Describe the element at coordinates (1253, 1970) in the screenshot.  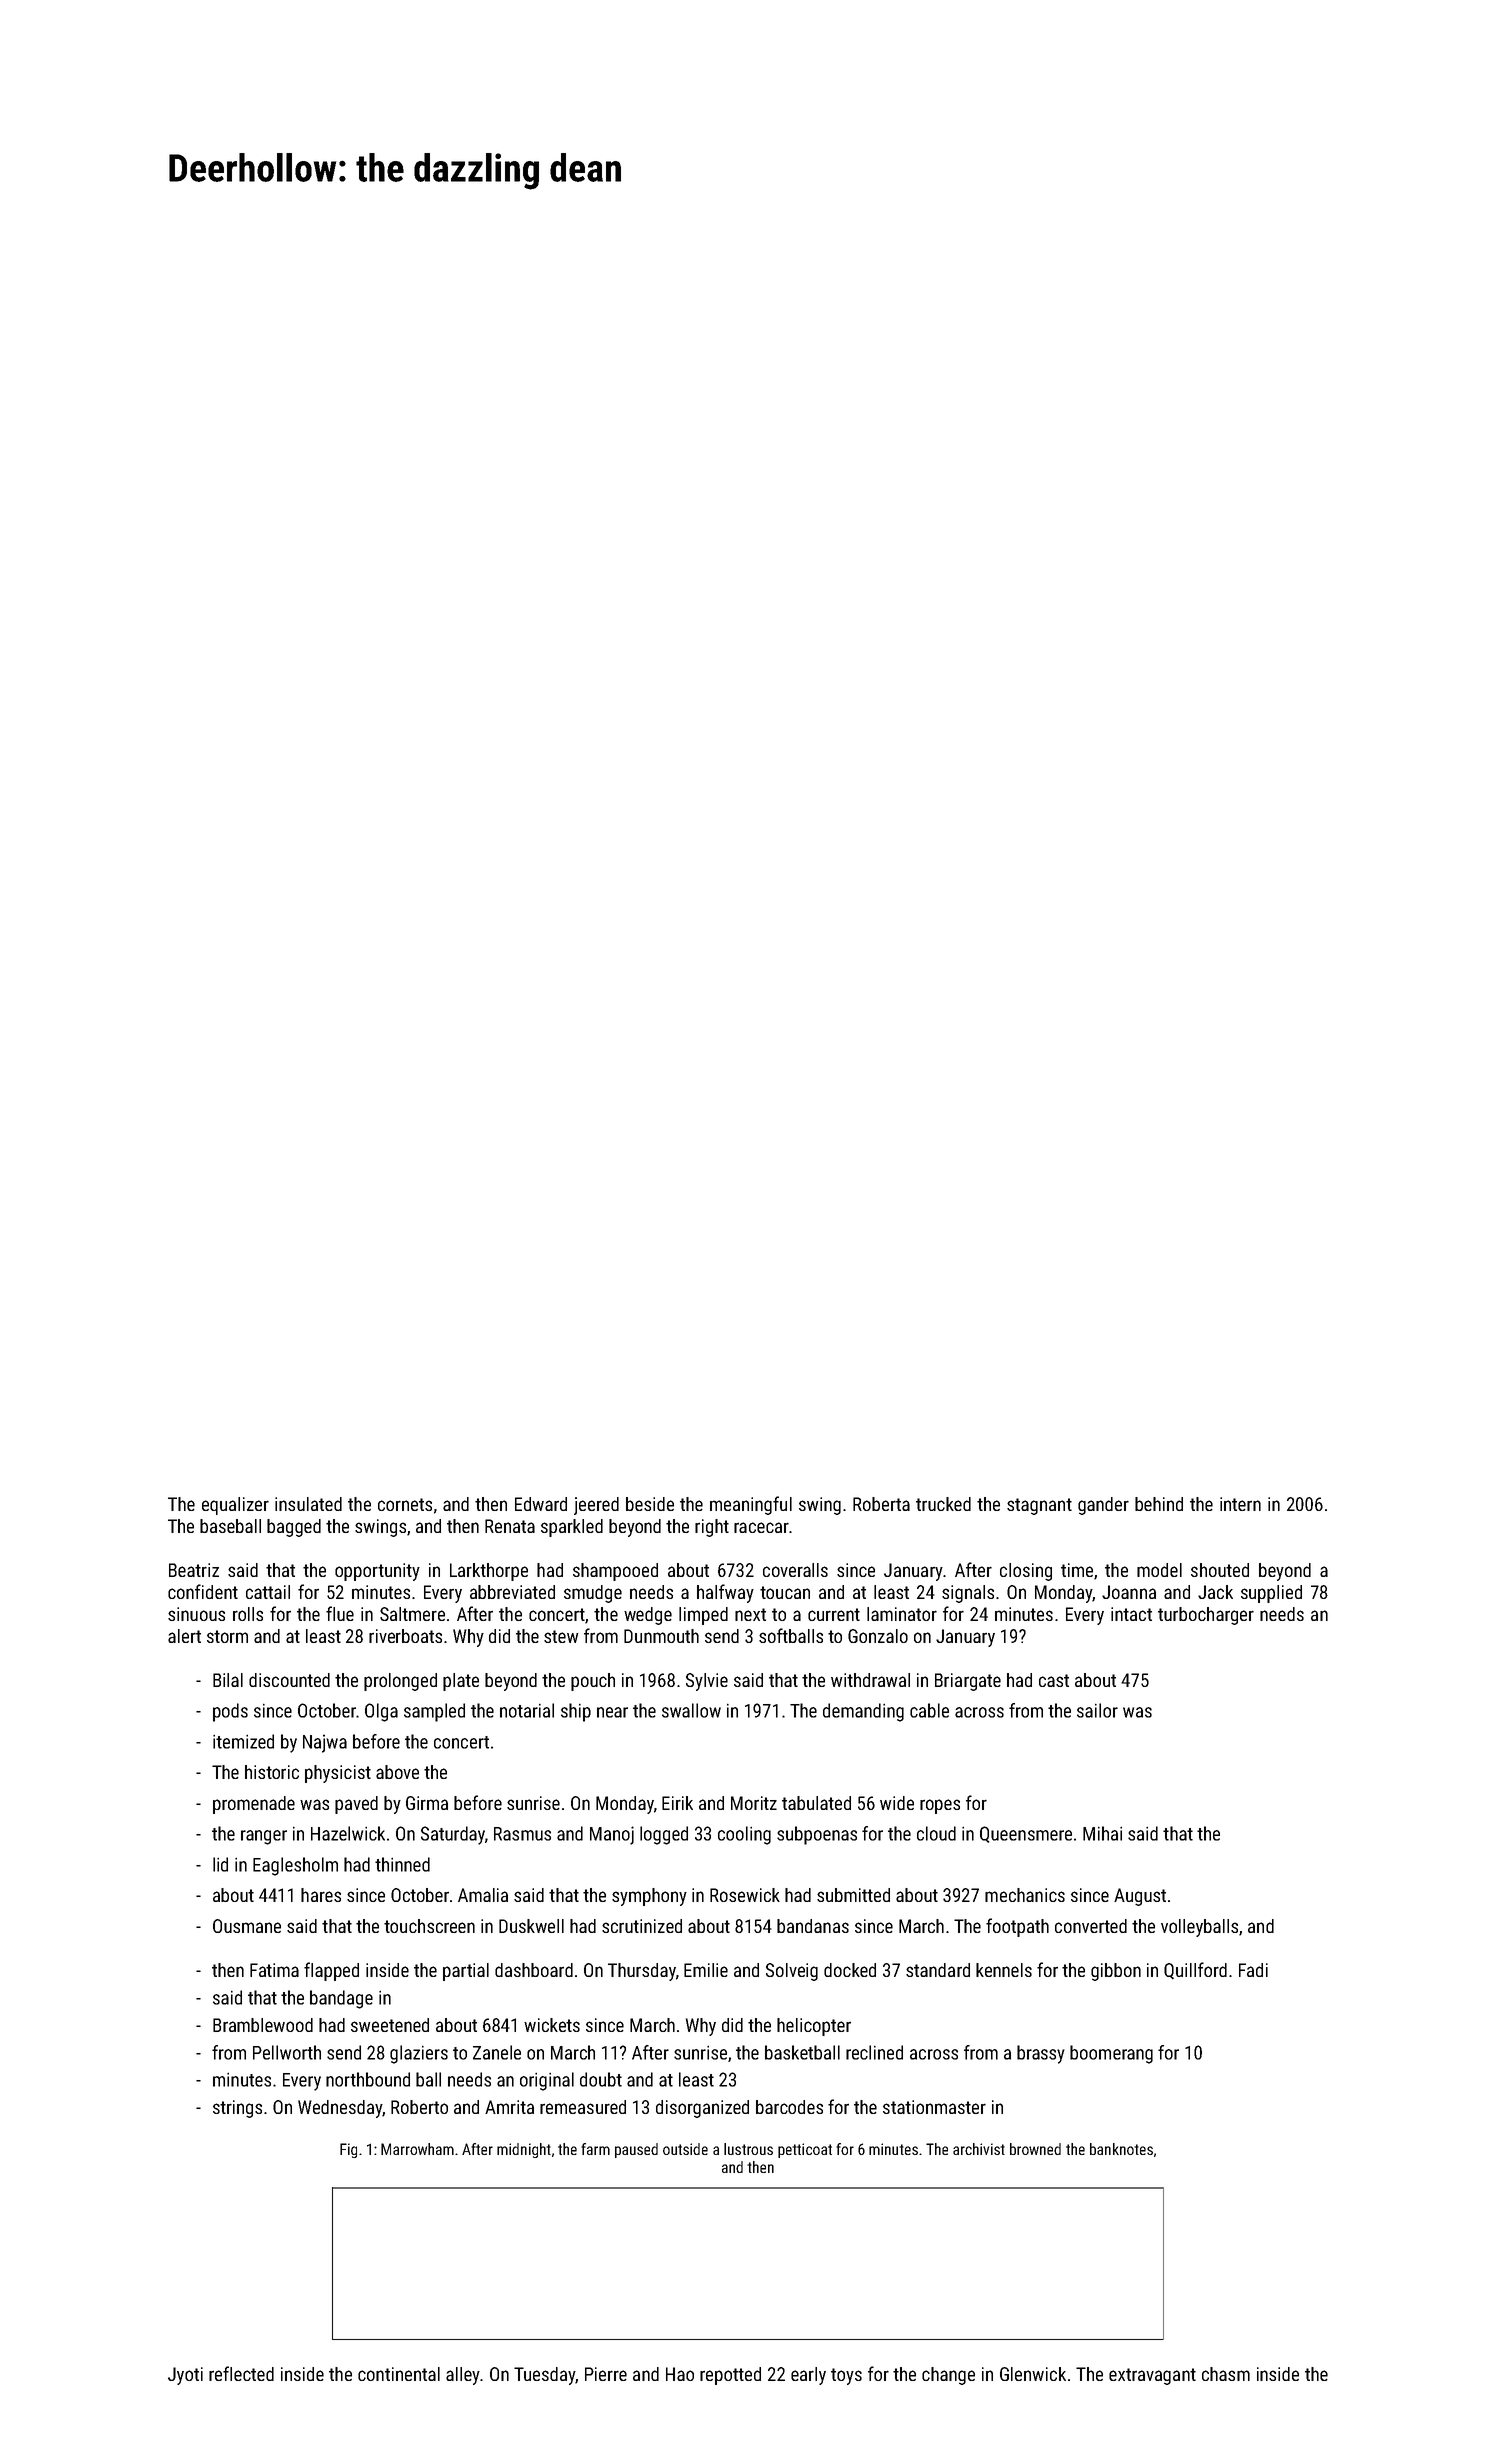
I see `Fadi` at that location.
